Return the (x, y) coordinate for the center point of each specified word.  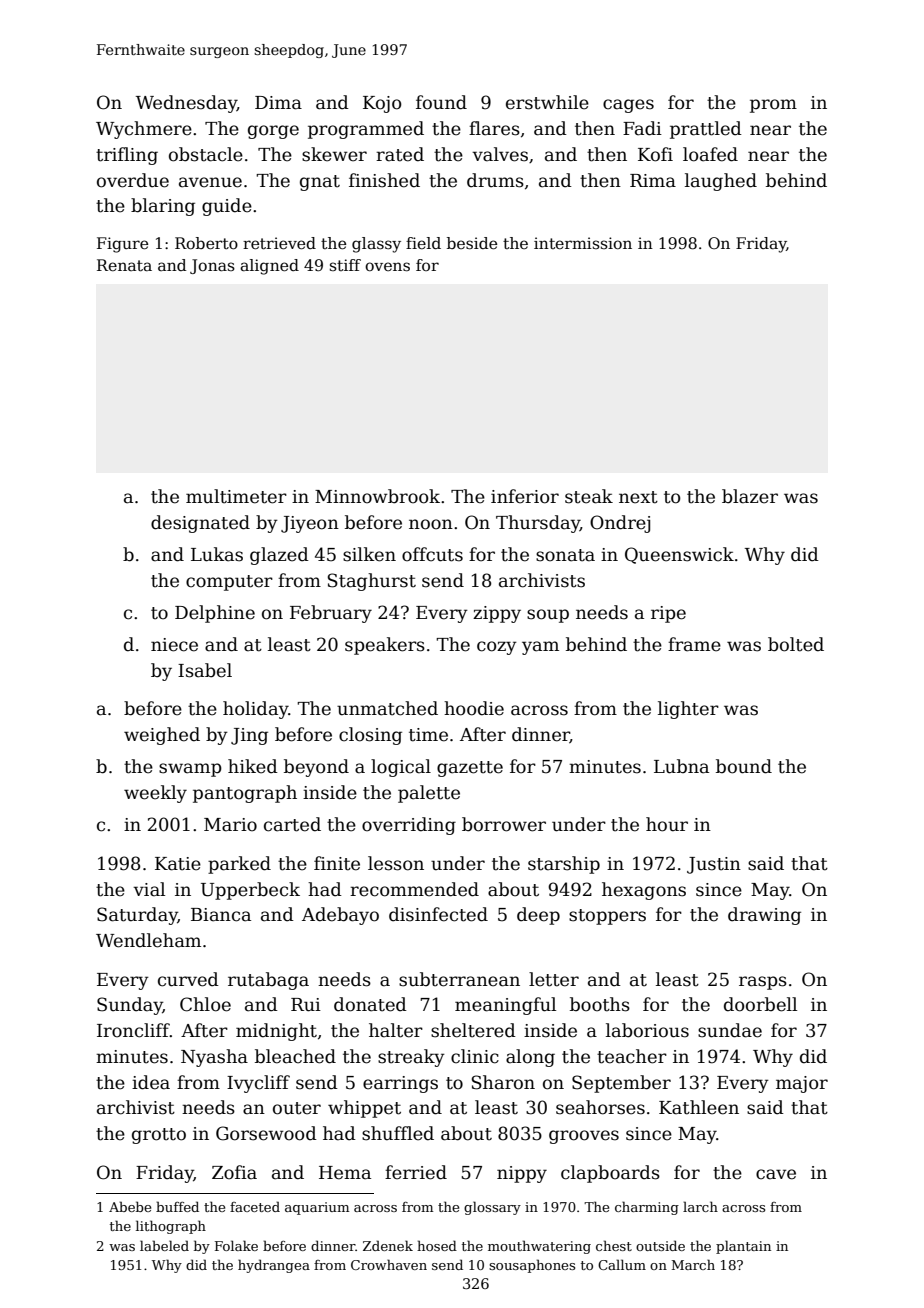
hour (667, 824)
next (638, 497)
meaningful (505, 1006)
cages (628, 106)
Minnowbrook (377, 496)
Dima (278, 103)
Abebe (130, 1206)
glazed (279, 556)
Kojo (382, 104)
